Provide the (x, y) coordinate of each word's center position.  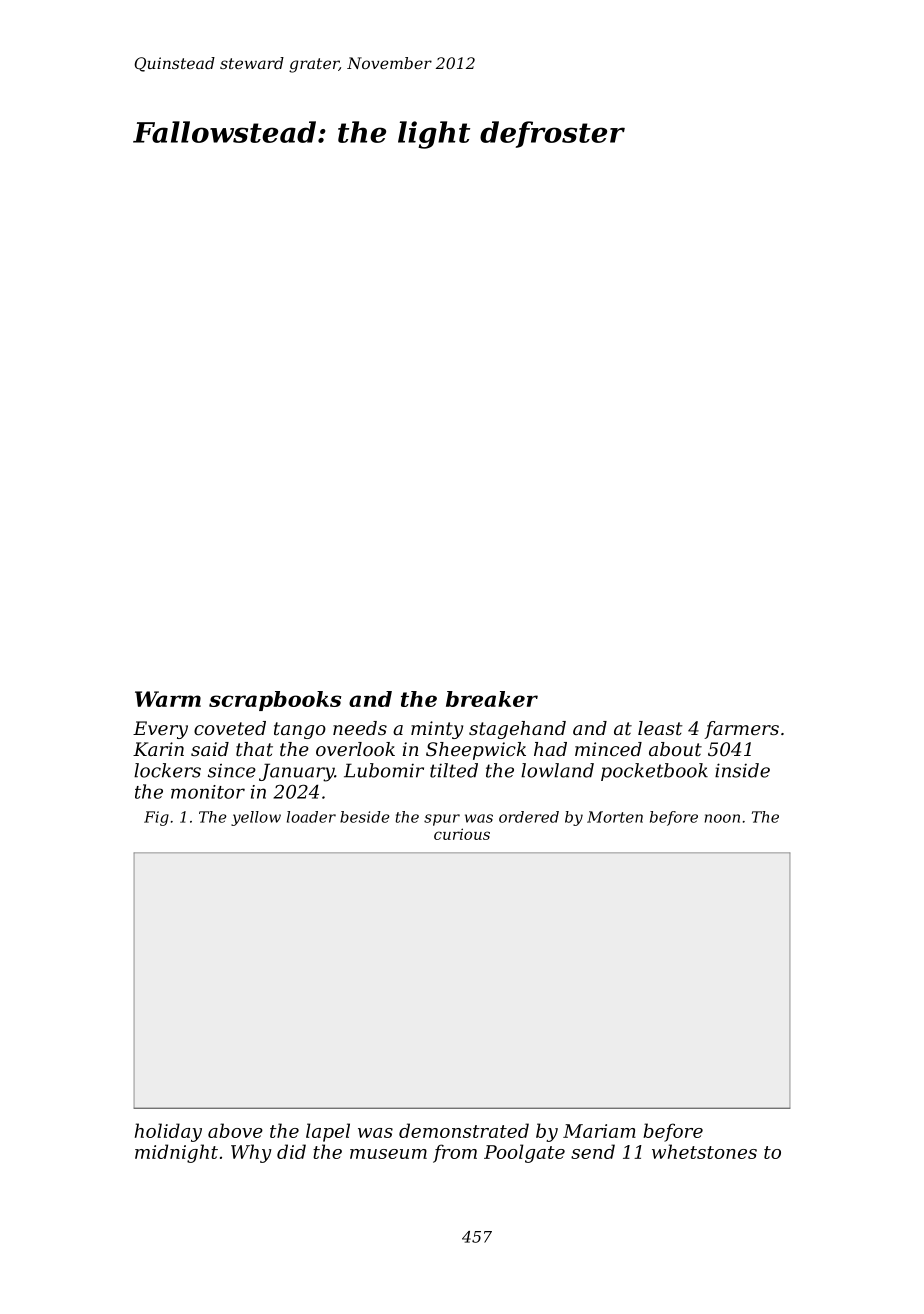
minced (608, 749)
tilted (454, 770)
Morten (615, 817)
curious (462, 834)
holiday (168, 1132)
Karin (158, 749)
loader (311, 817)
